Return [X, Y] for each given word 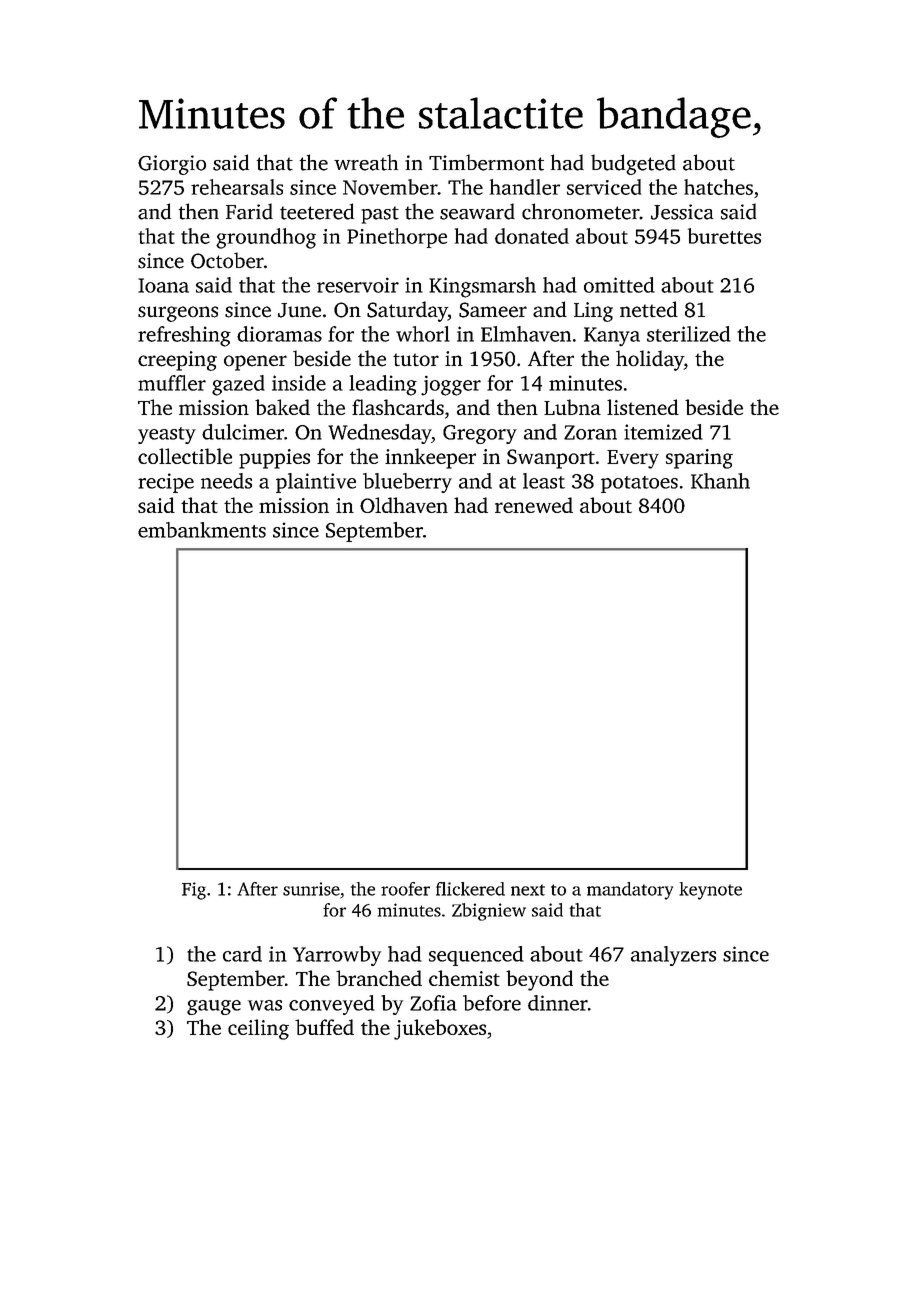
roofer [405, 889]
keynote [710, 891]
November [390, 187]
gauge [214, 1007]
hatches [718, 187]
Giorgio [172, 165]
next [528, 890]
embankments [202, 530]
